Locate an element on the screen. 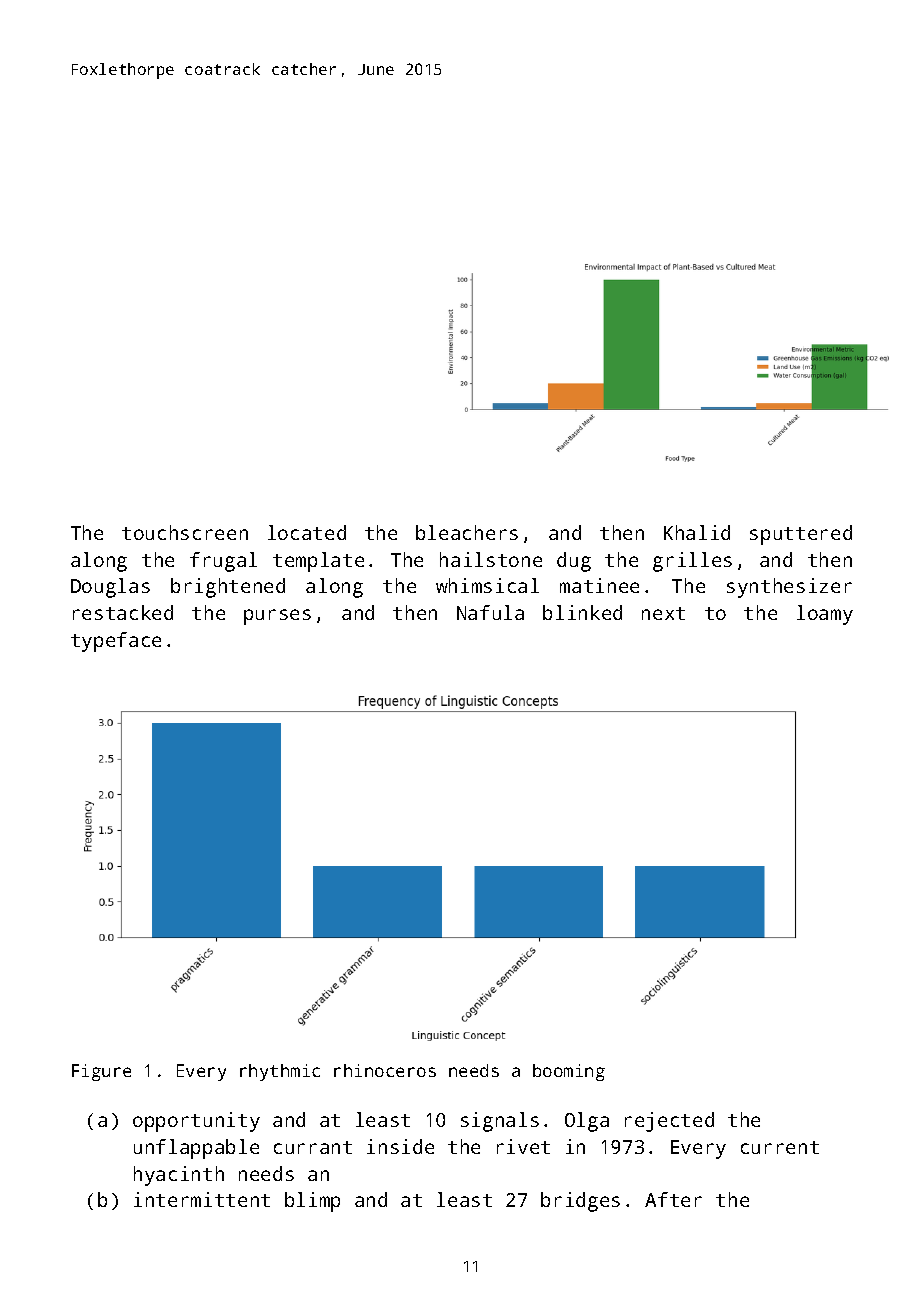 This screenshot has width=924, height=1314. Douglas is located at coordinates (110, 588).
